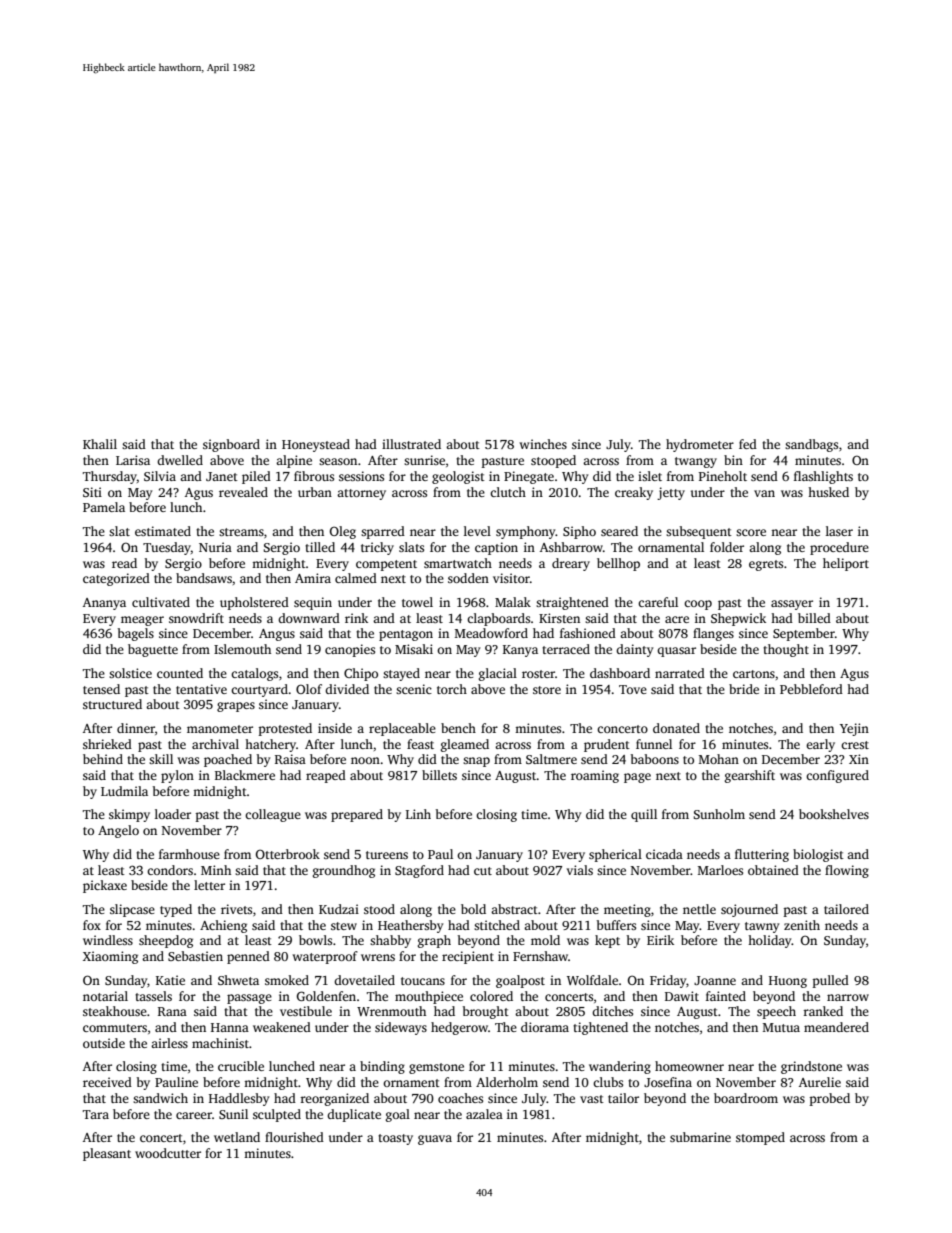 This screenshot has width=952, height=1233. What do you see at coordinates (100, 444) in the screenshot?
I see `Khalil` at bounding box center [100, 444].
